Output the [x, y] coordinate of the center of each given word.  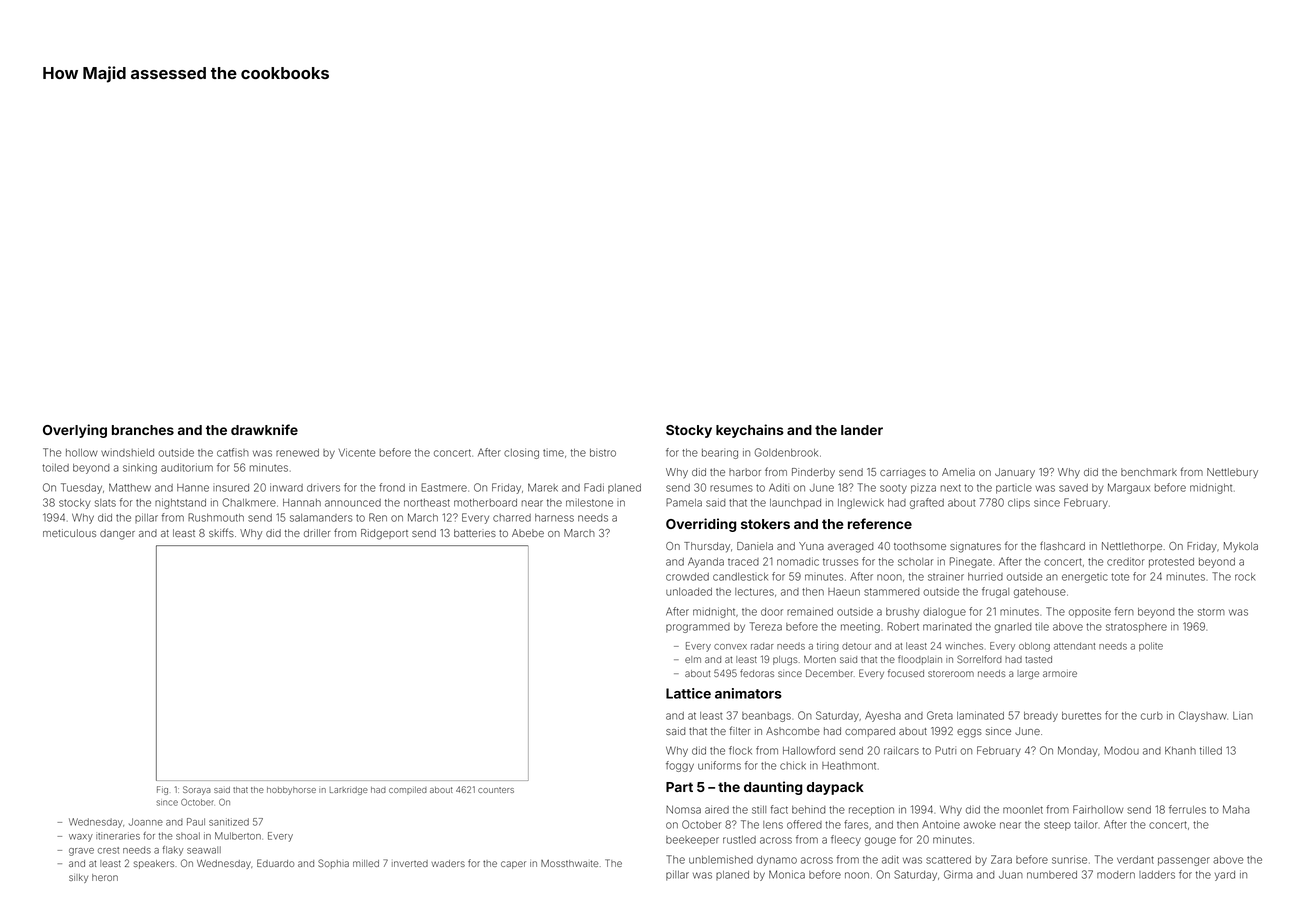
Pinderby [813, 473]
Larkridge [349, 791]
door [772, 612]
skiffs [221, 532]
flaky [173, 851]
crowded [687, 577]
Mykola [1241, 547]
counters [496, 790]
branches [143, 430]
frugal [995, 592]
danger [117, 534]
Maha [1236, 809]
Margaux [1129, 488]
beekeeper [692, 840]
